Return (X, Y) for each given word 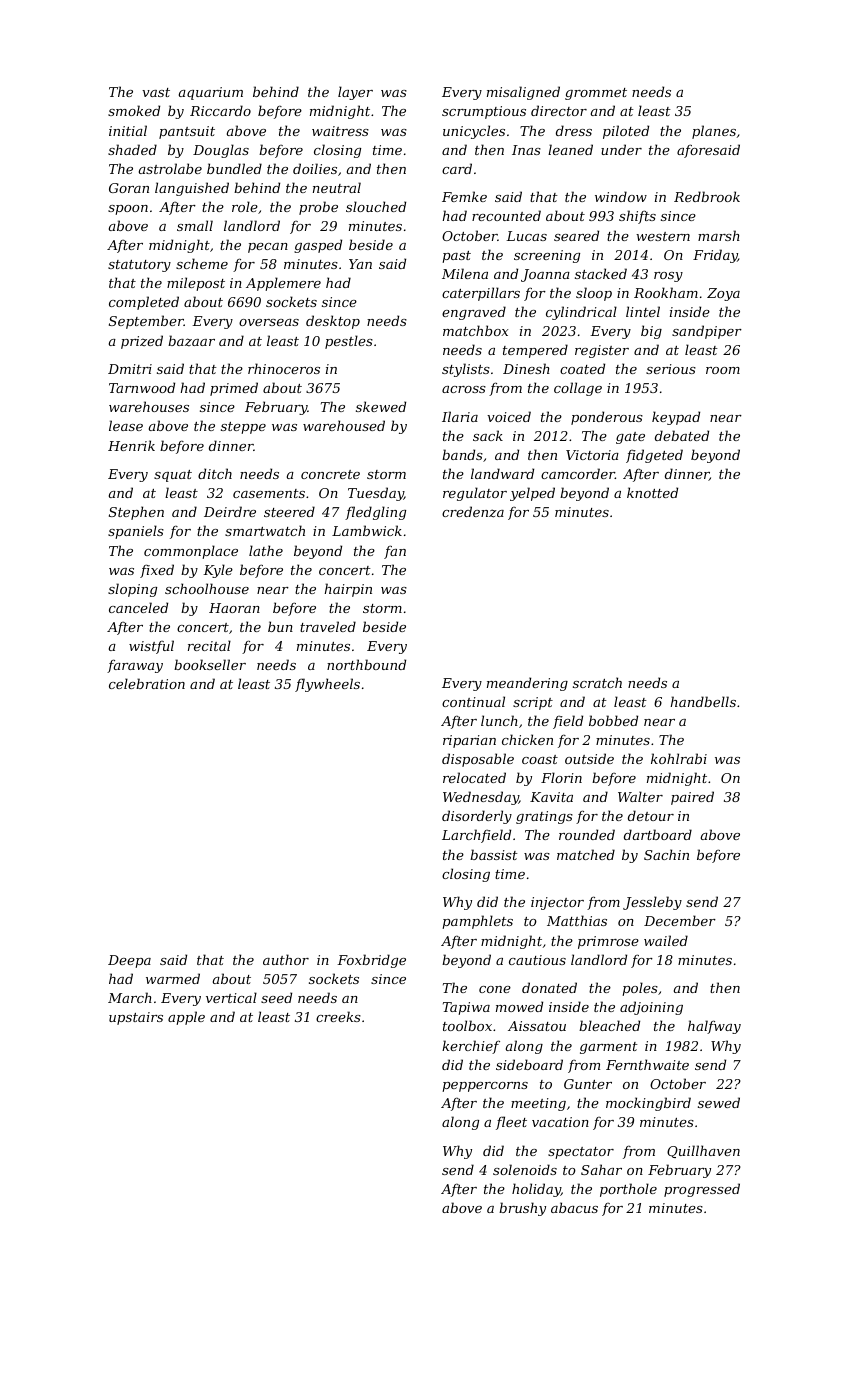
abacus (574, 1207)
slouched (376, 206)
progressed (702, 1190)
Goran (129, 188)
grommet (596, 94)
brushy (522, 1209)
